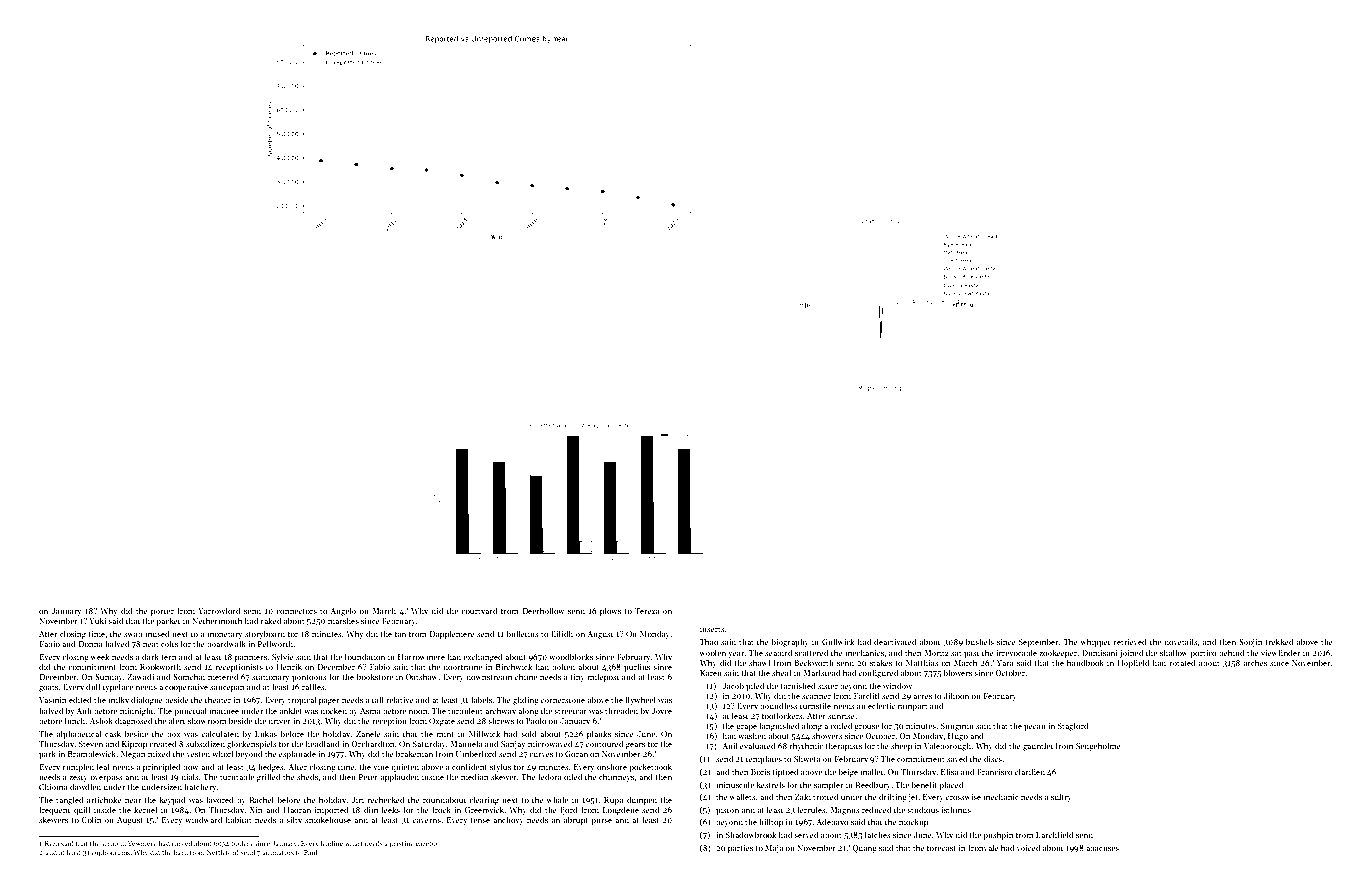 This screenshot has height=887, width=1372. I want to click on Sedgeholme, so click(1098, 746).
